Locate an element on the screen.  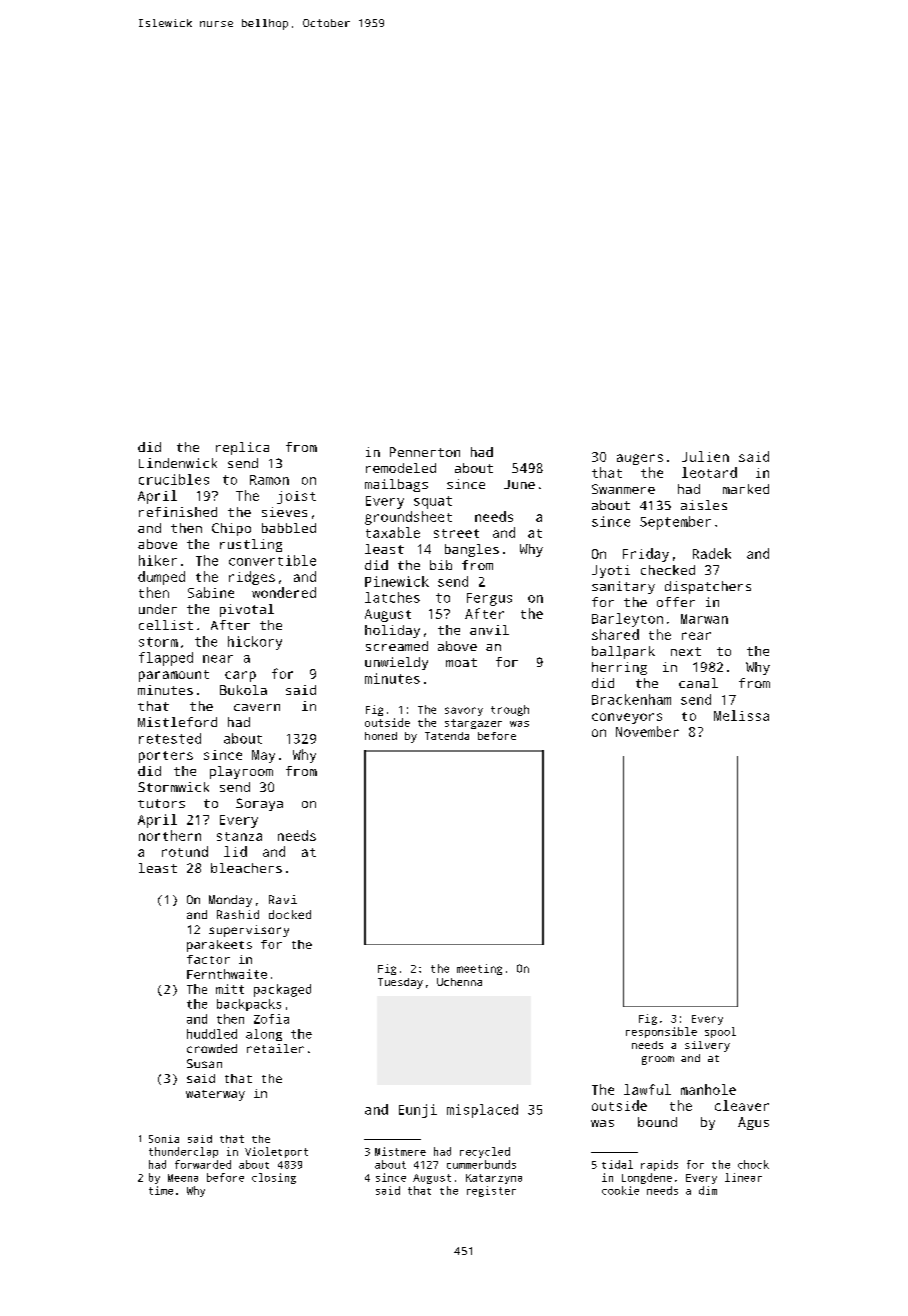
docked is located at coordinates (290, 914).
